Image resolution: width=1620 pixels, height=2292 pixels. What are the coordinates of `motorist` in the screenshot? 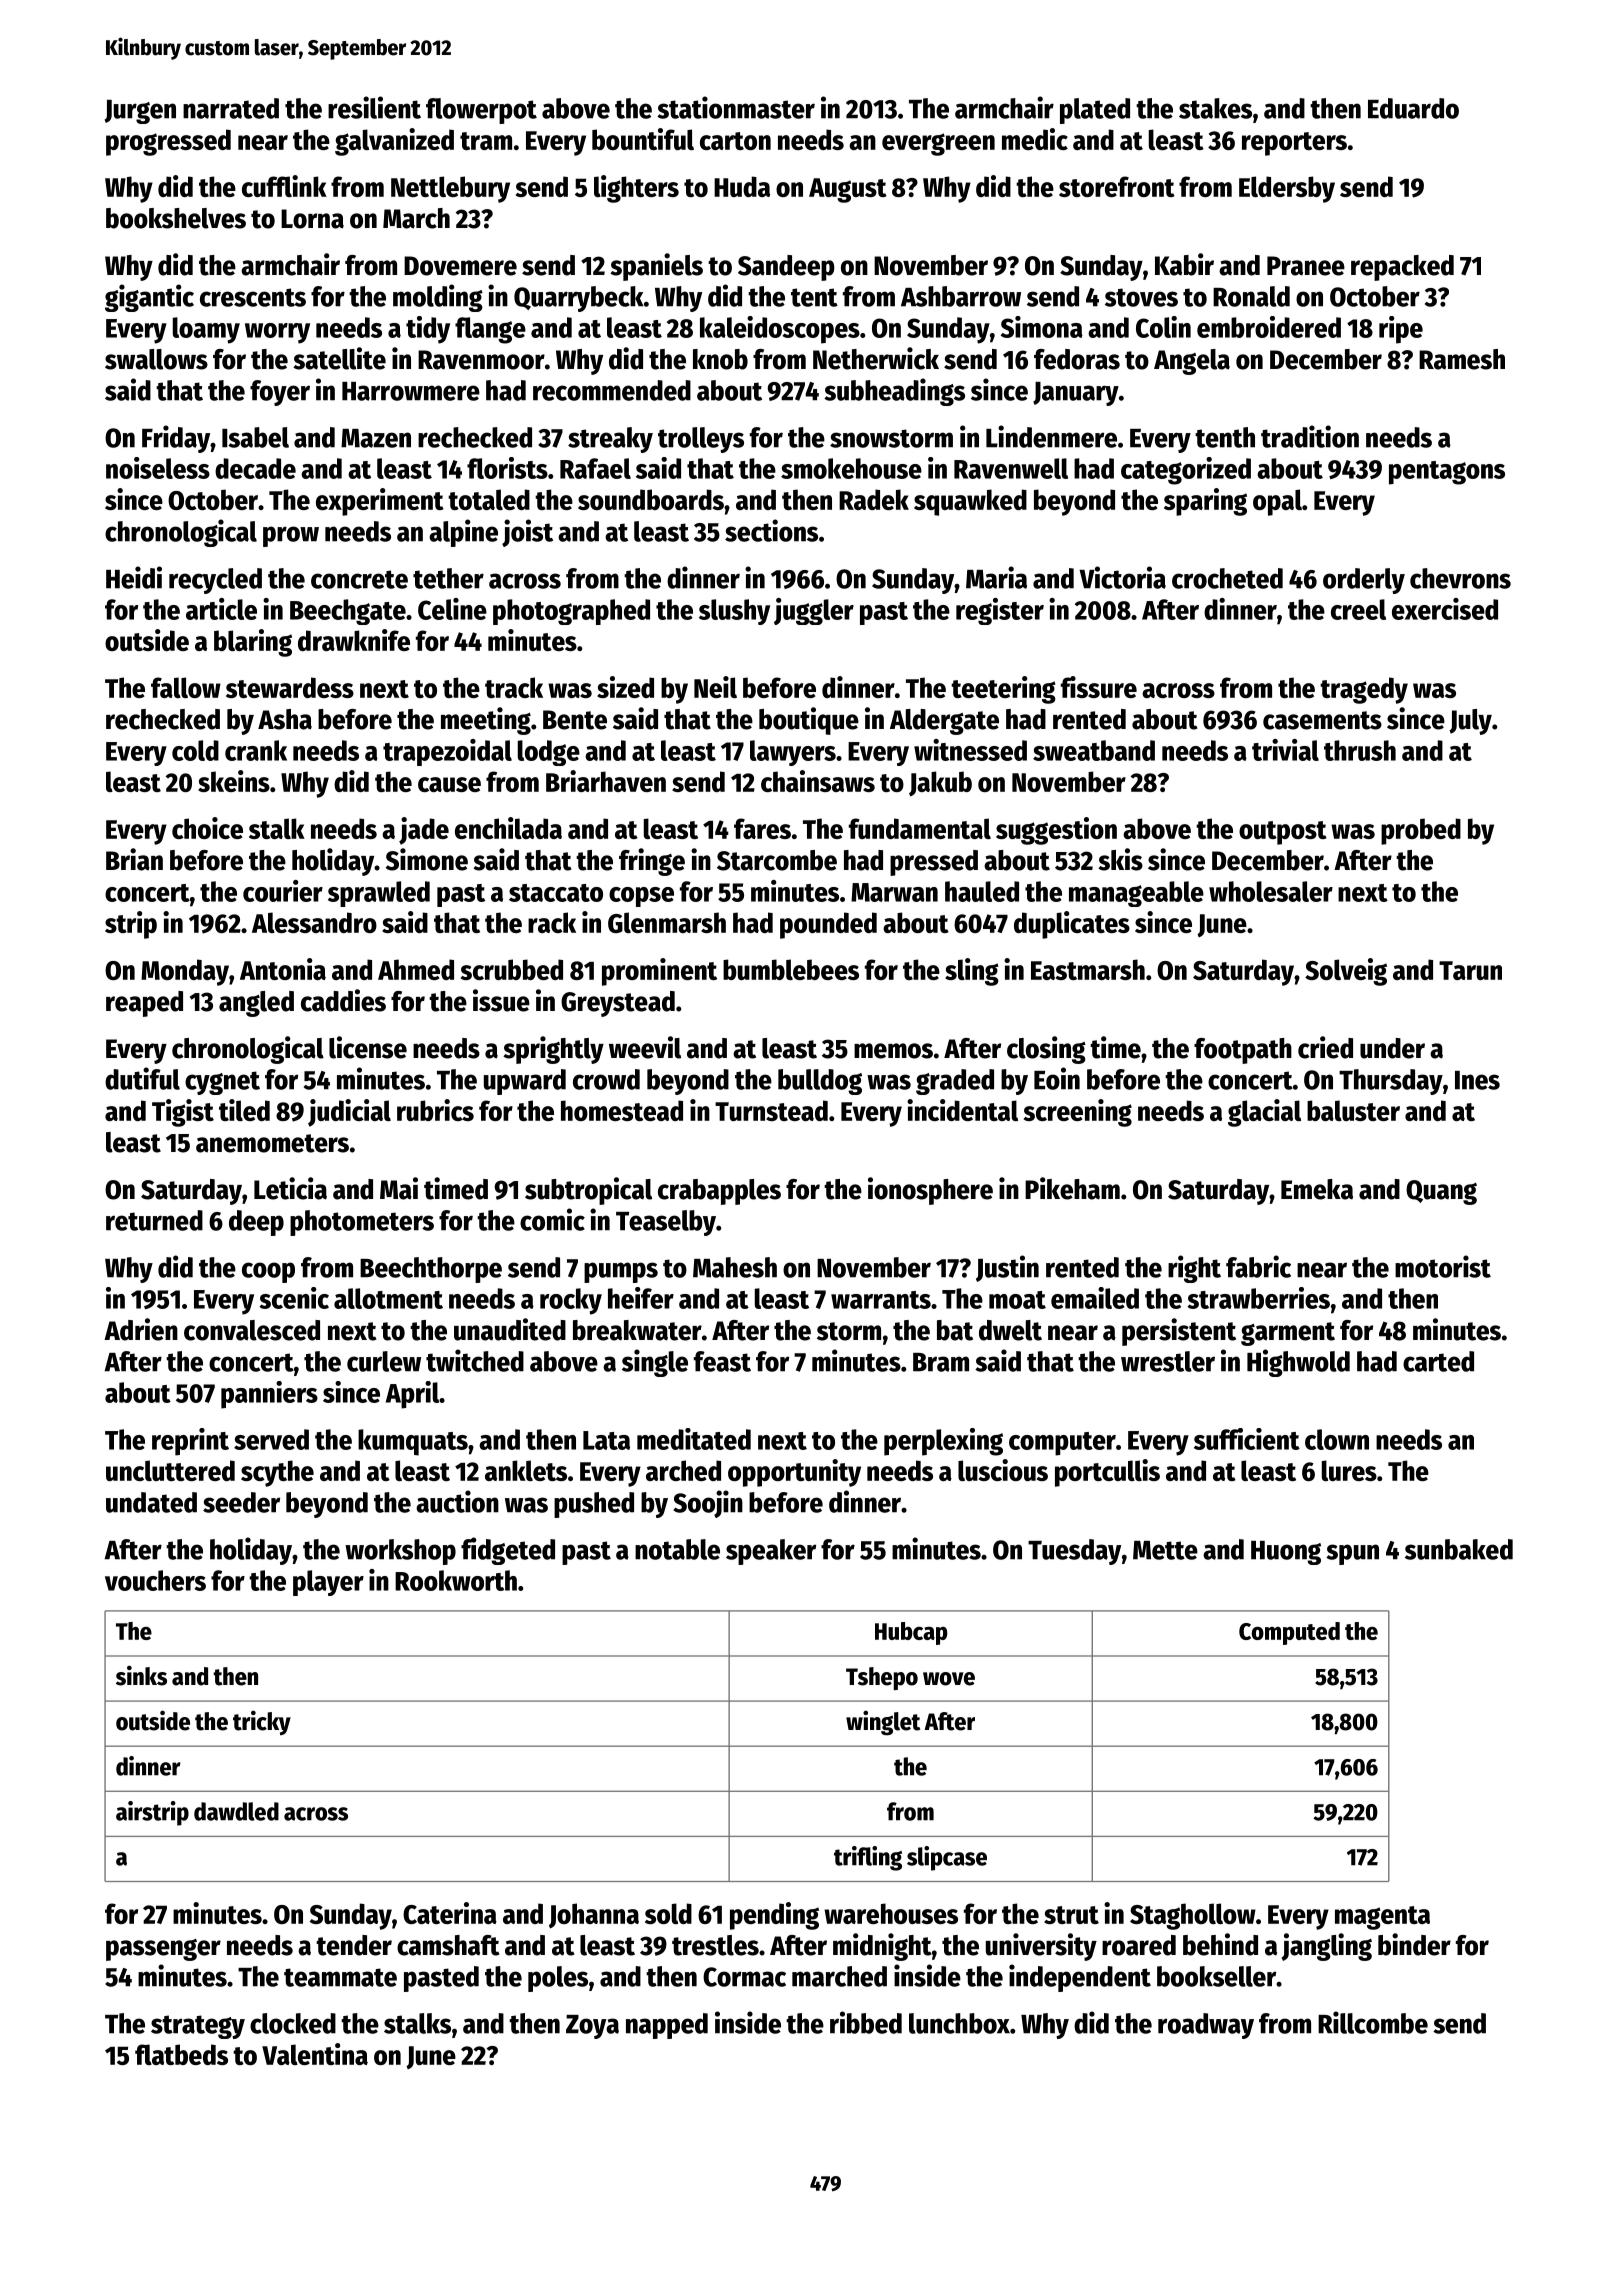 It's located at (1443, 1266).
